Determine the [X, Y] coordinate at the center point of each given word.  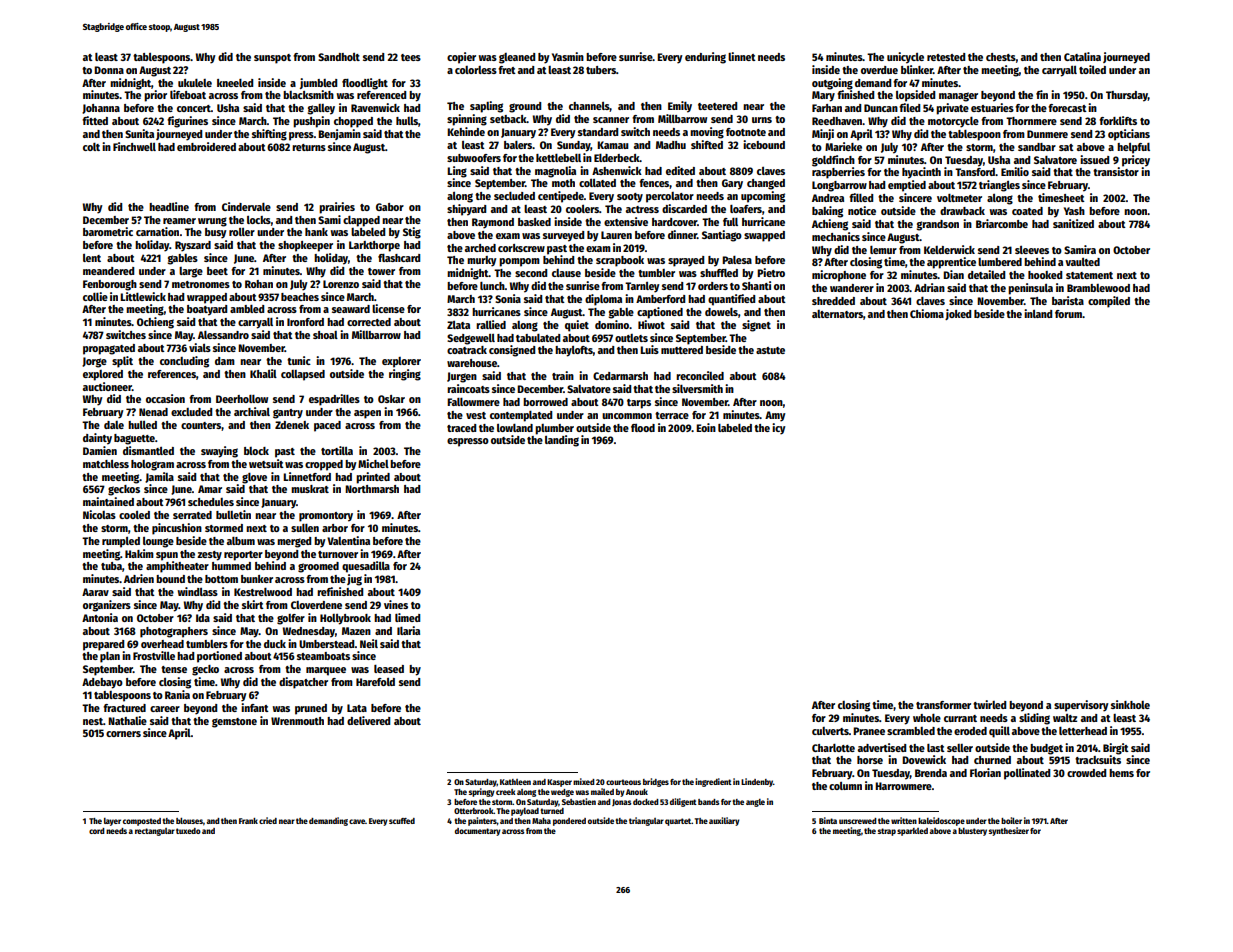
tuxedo [188, 831]
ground [525, 107]
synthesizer [1009, 831]
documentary [478, 832]
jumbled [318, 83]
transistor [1116, 171]
